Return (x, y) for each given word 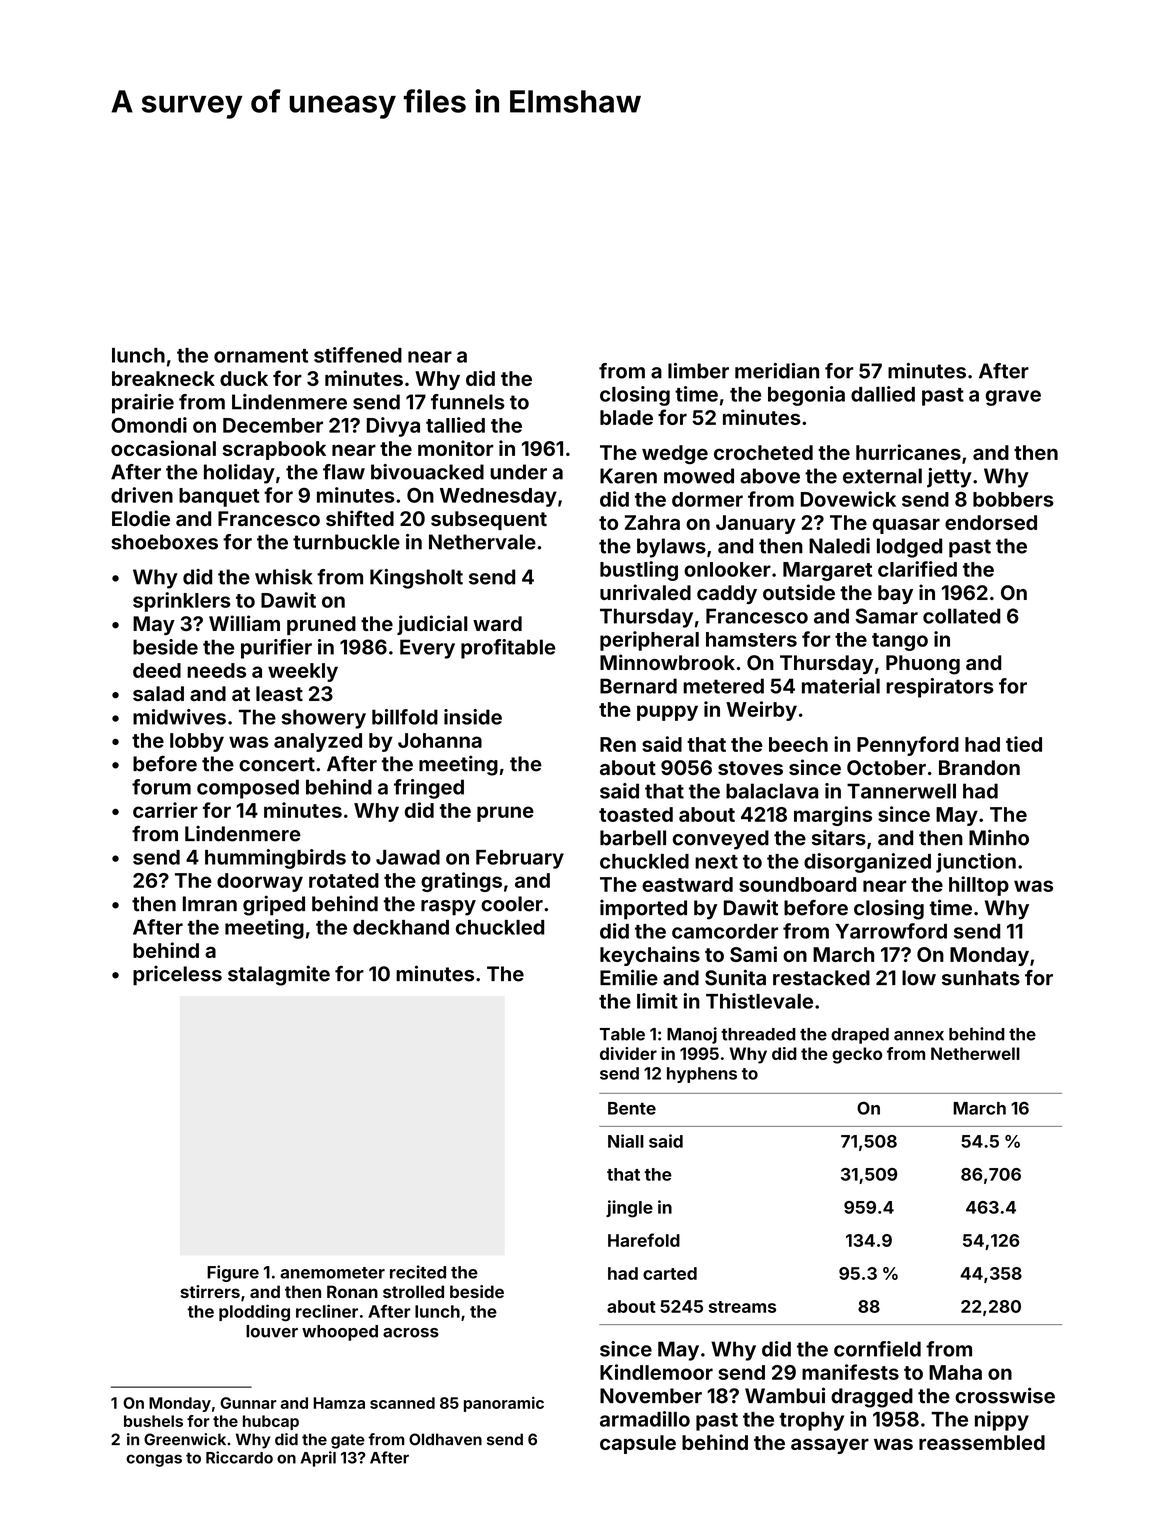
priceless (177, 975)
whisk (284, 577)
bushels (153, 1421)
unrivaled (645, 592)
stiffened (358, 355)
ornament (261, 356)
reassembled (982, 1442)
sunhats (981, 978)
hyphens (702, 1075)
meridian (777, 371)
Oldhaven (445, 1439)
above (770, 476)
